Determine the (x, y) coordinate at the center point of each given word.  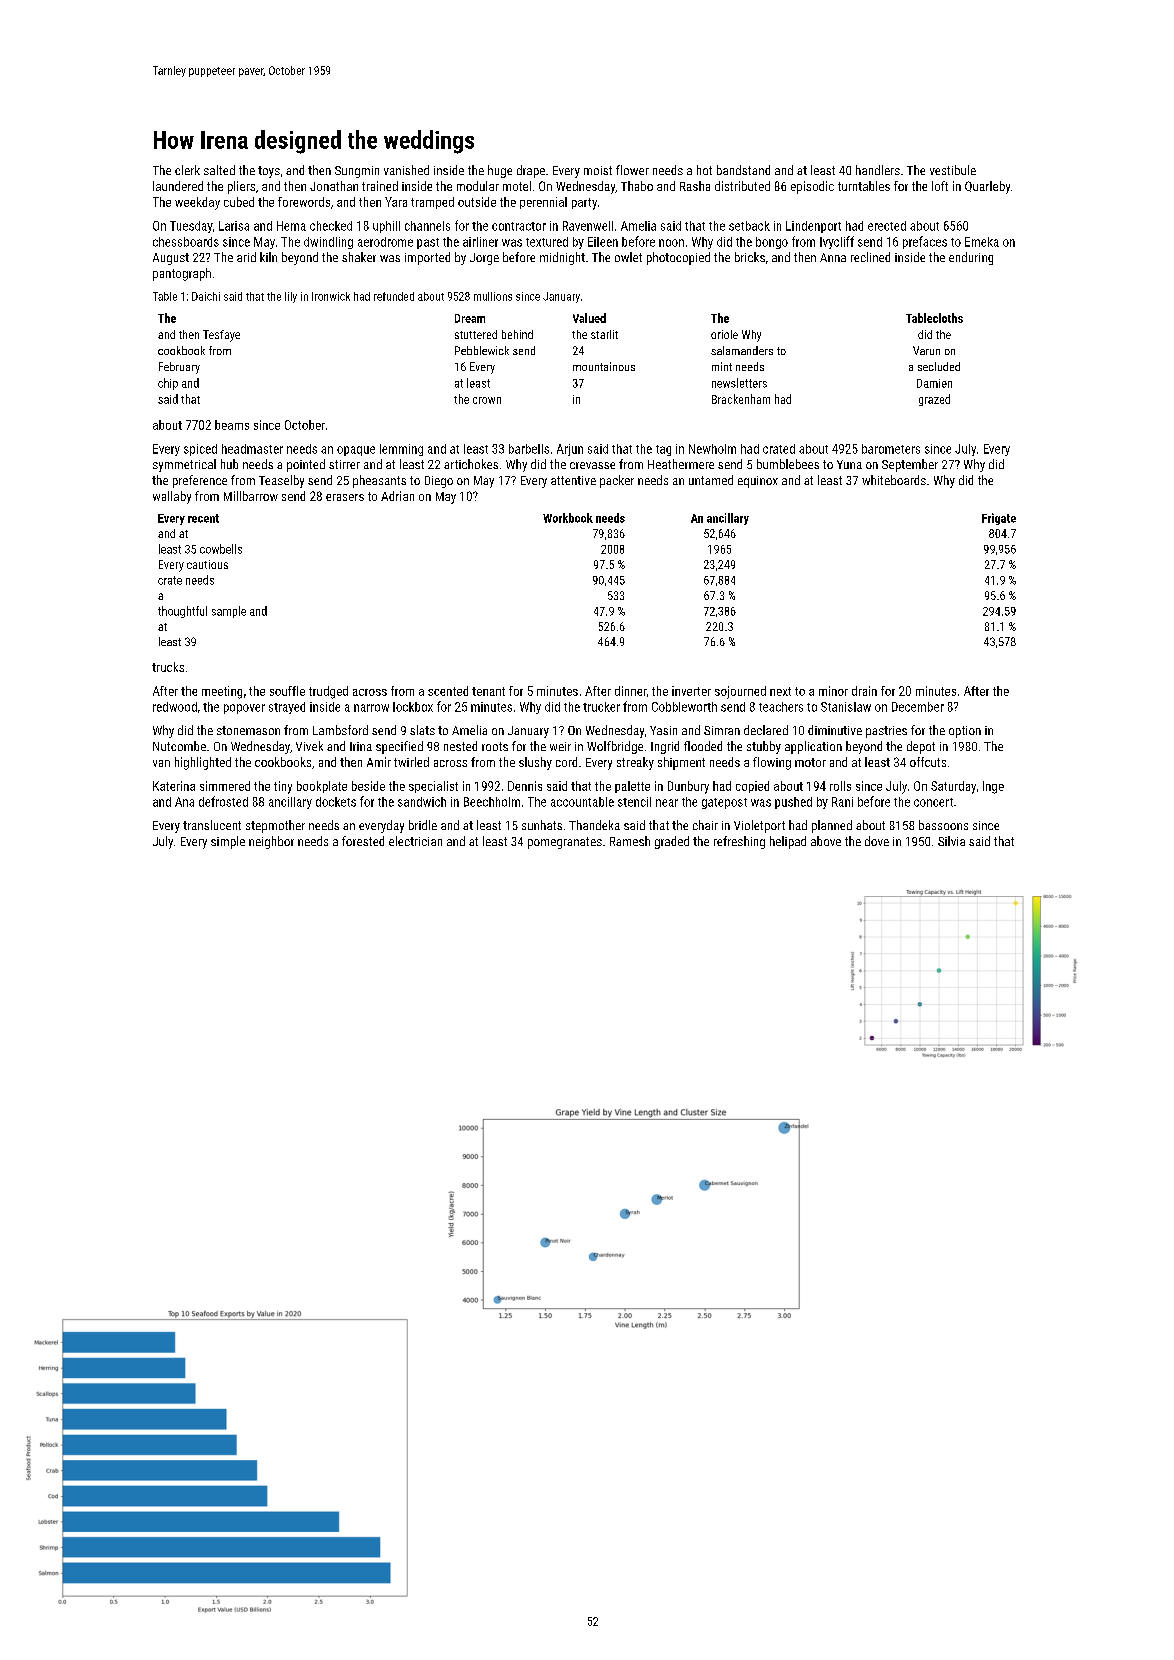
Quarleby (987, 187)
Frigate (999, 519)
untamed (711, 480)
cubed (239, 202)
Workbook (568, 518)
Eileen (603, 242)
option (965, 732)
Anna (833, 257)
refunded (394, 296)
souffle (287, 691)
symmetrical (184, 465)
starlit (604, 334)
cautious (207, 564)
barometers (891, 449)
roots (495, 746)
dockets (336, 802)
